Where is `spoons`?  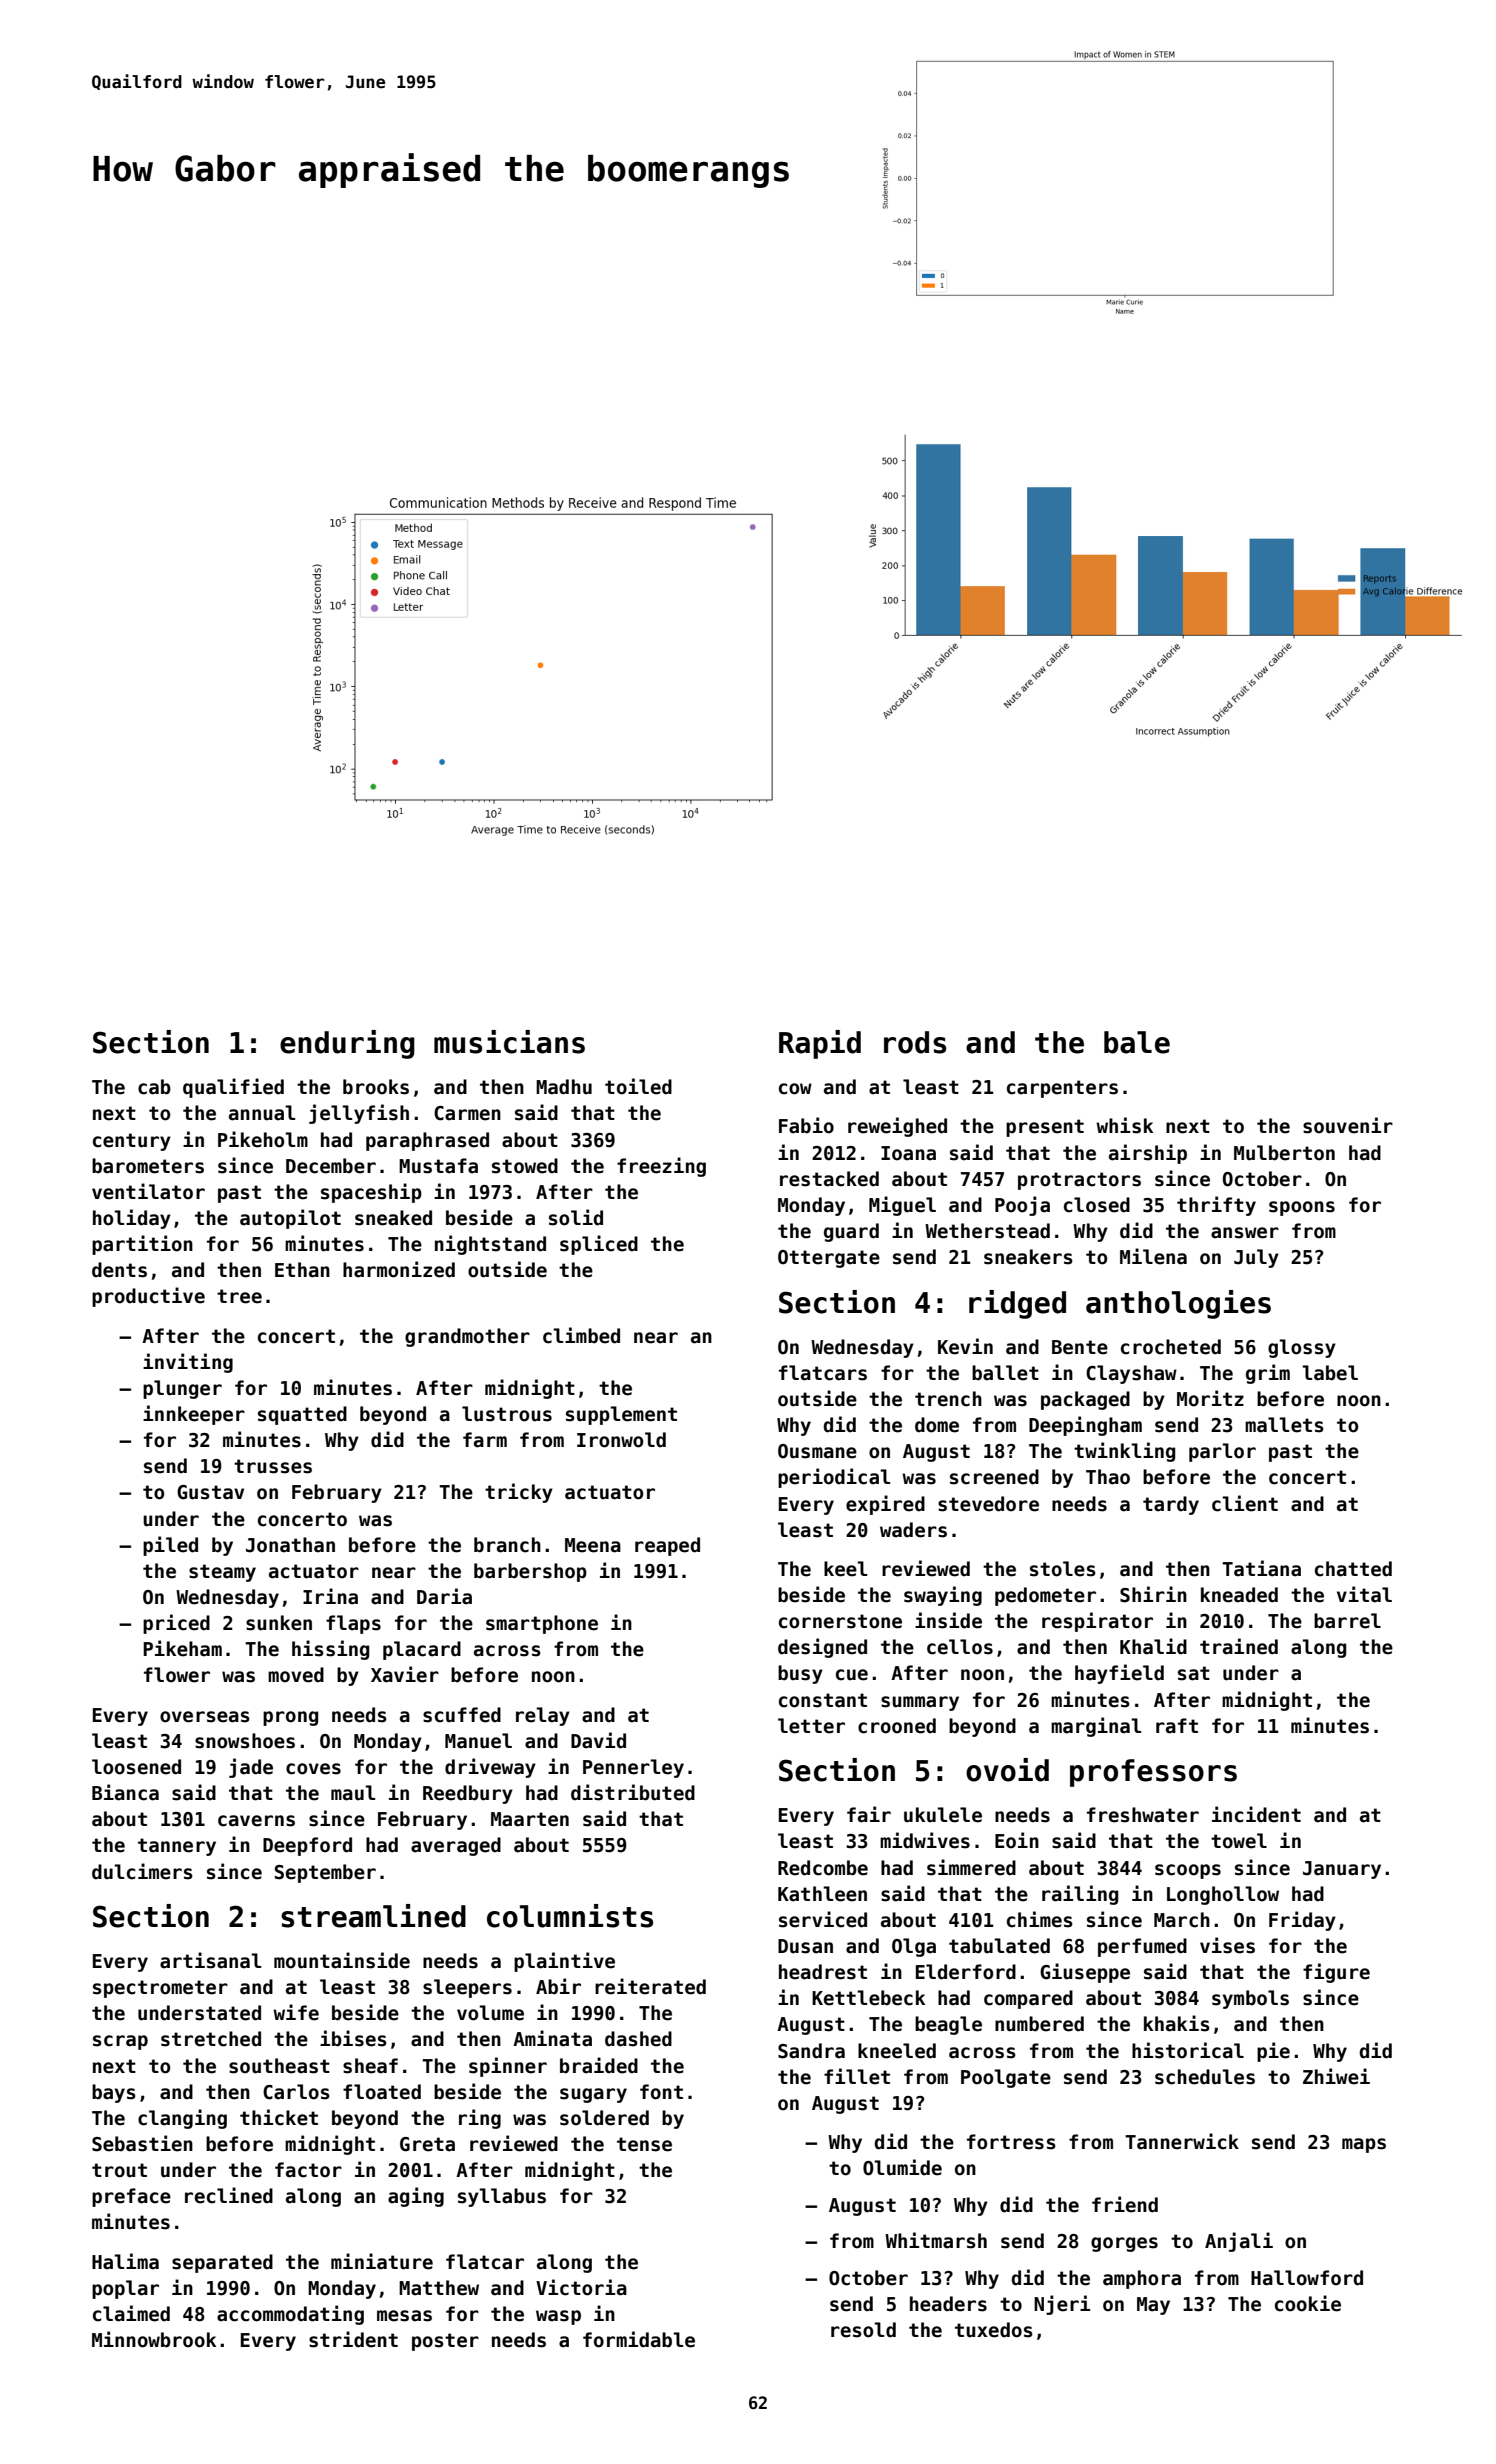
spoons is located at coordinates (1302, 1208).
